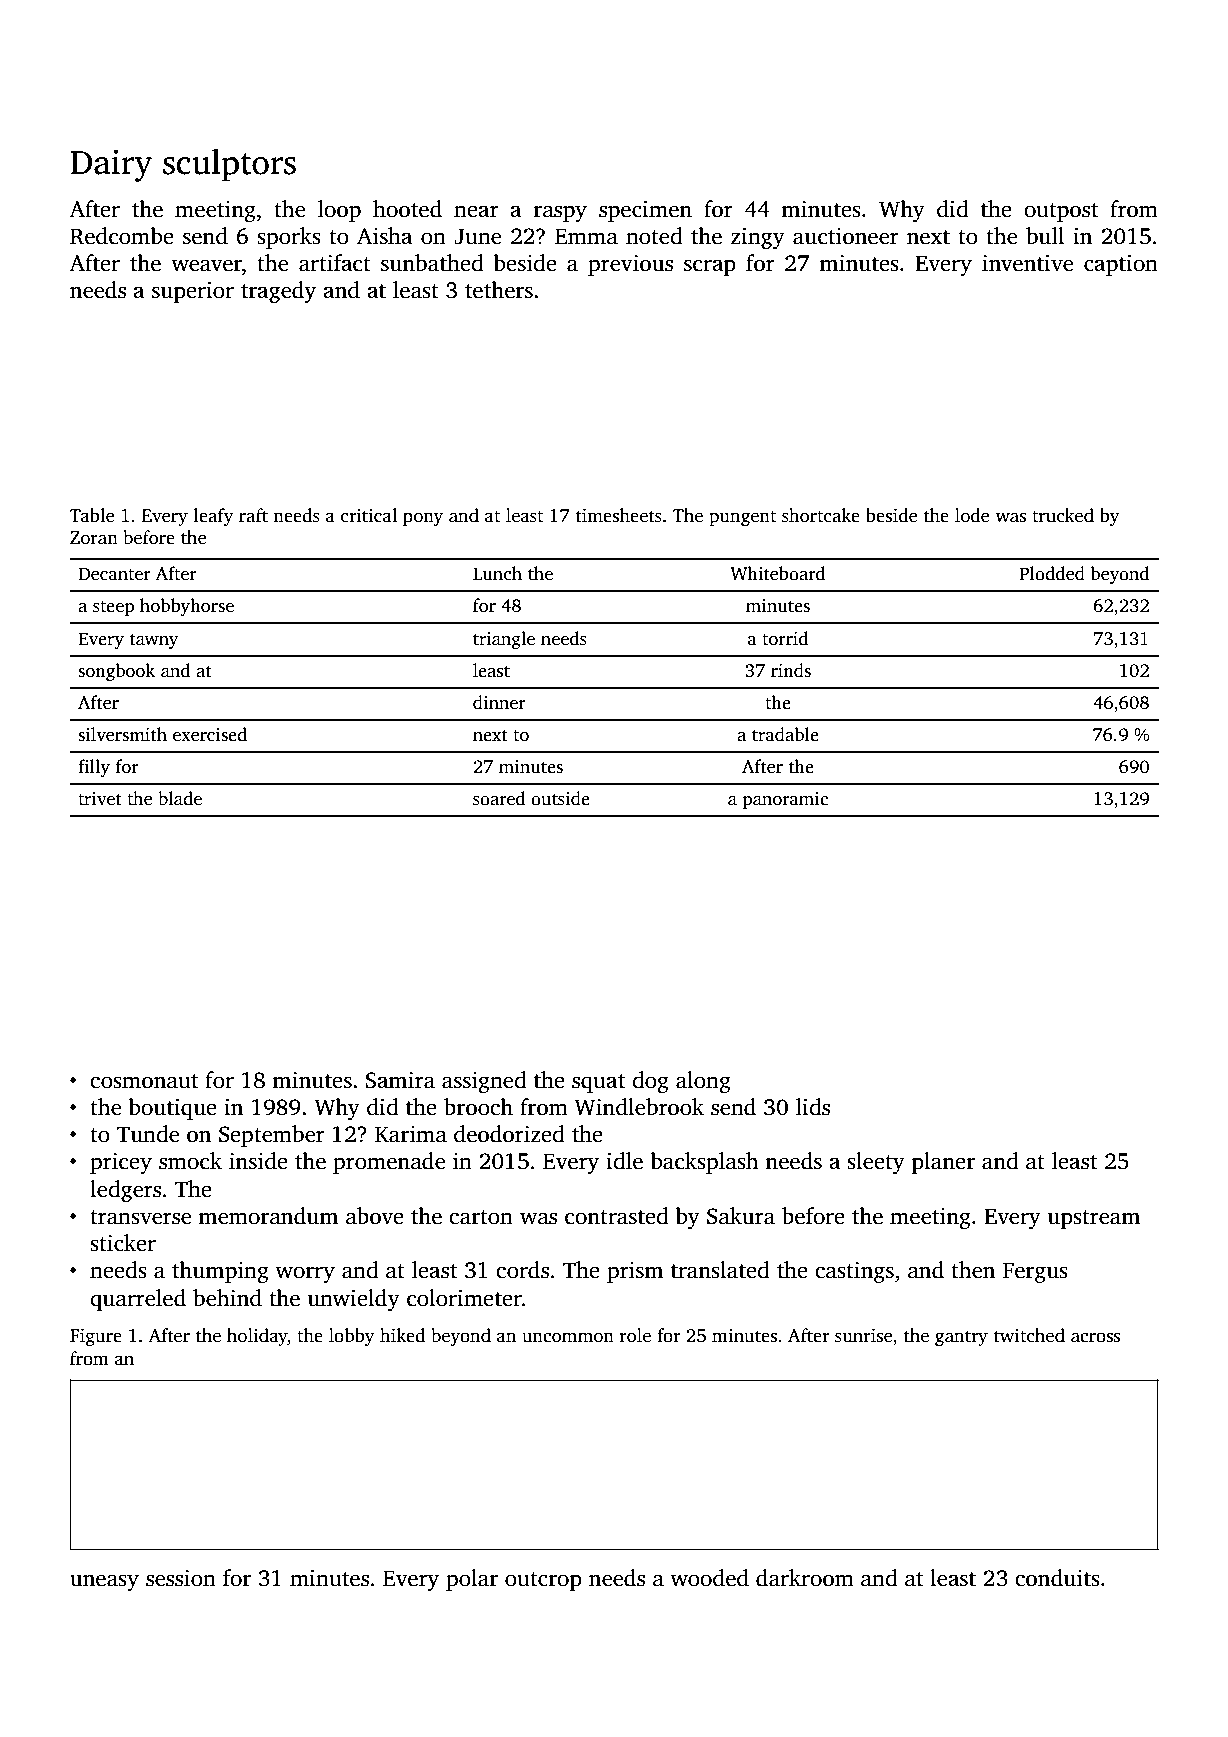 Image resolution: width=1228 pixels, height=1737 pixels. What do you see at coordinates (972, 515) in the screenshot?
I see `lode` at bounding box center [972, 515].
